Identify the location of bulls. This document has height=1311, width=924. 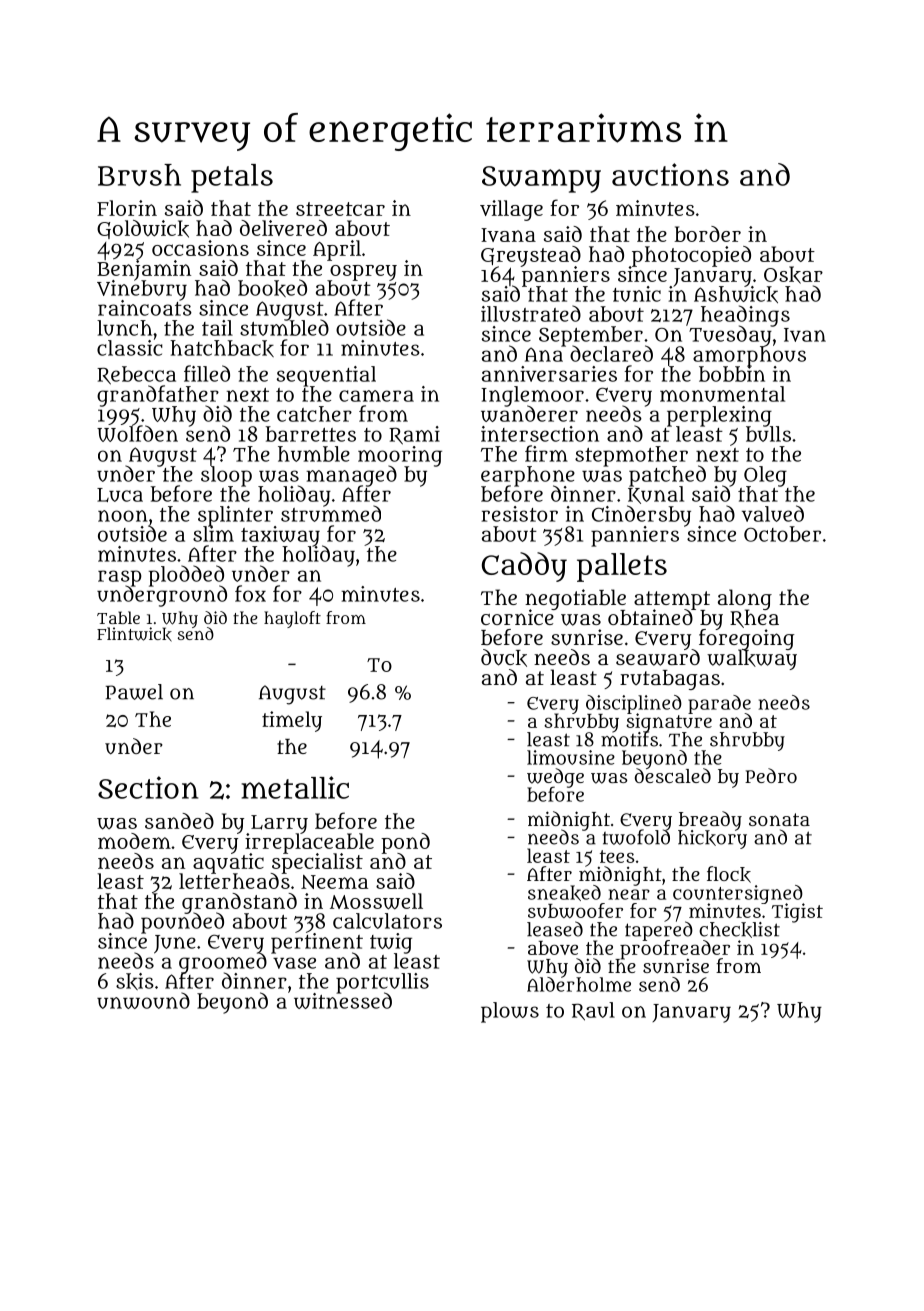
(768, 434).
